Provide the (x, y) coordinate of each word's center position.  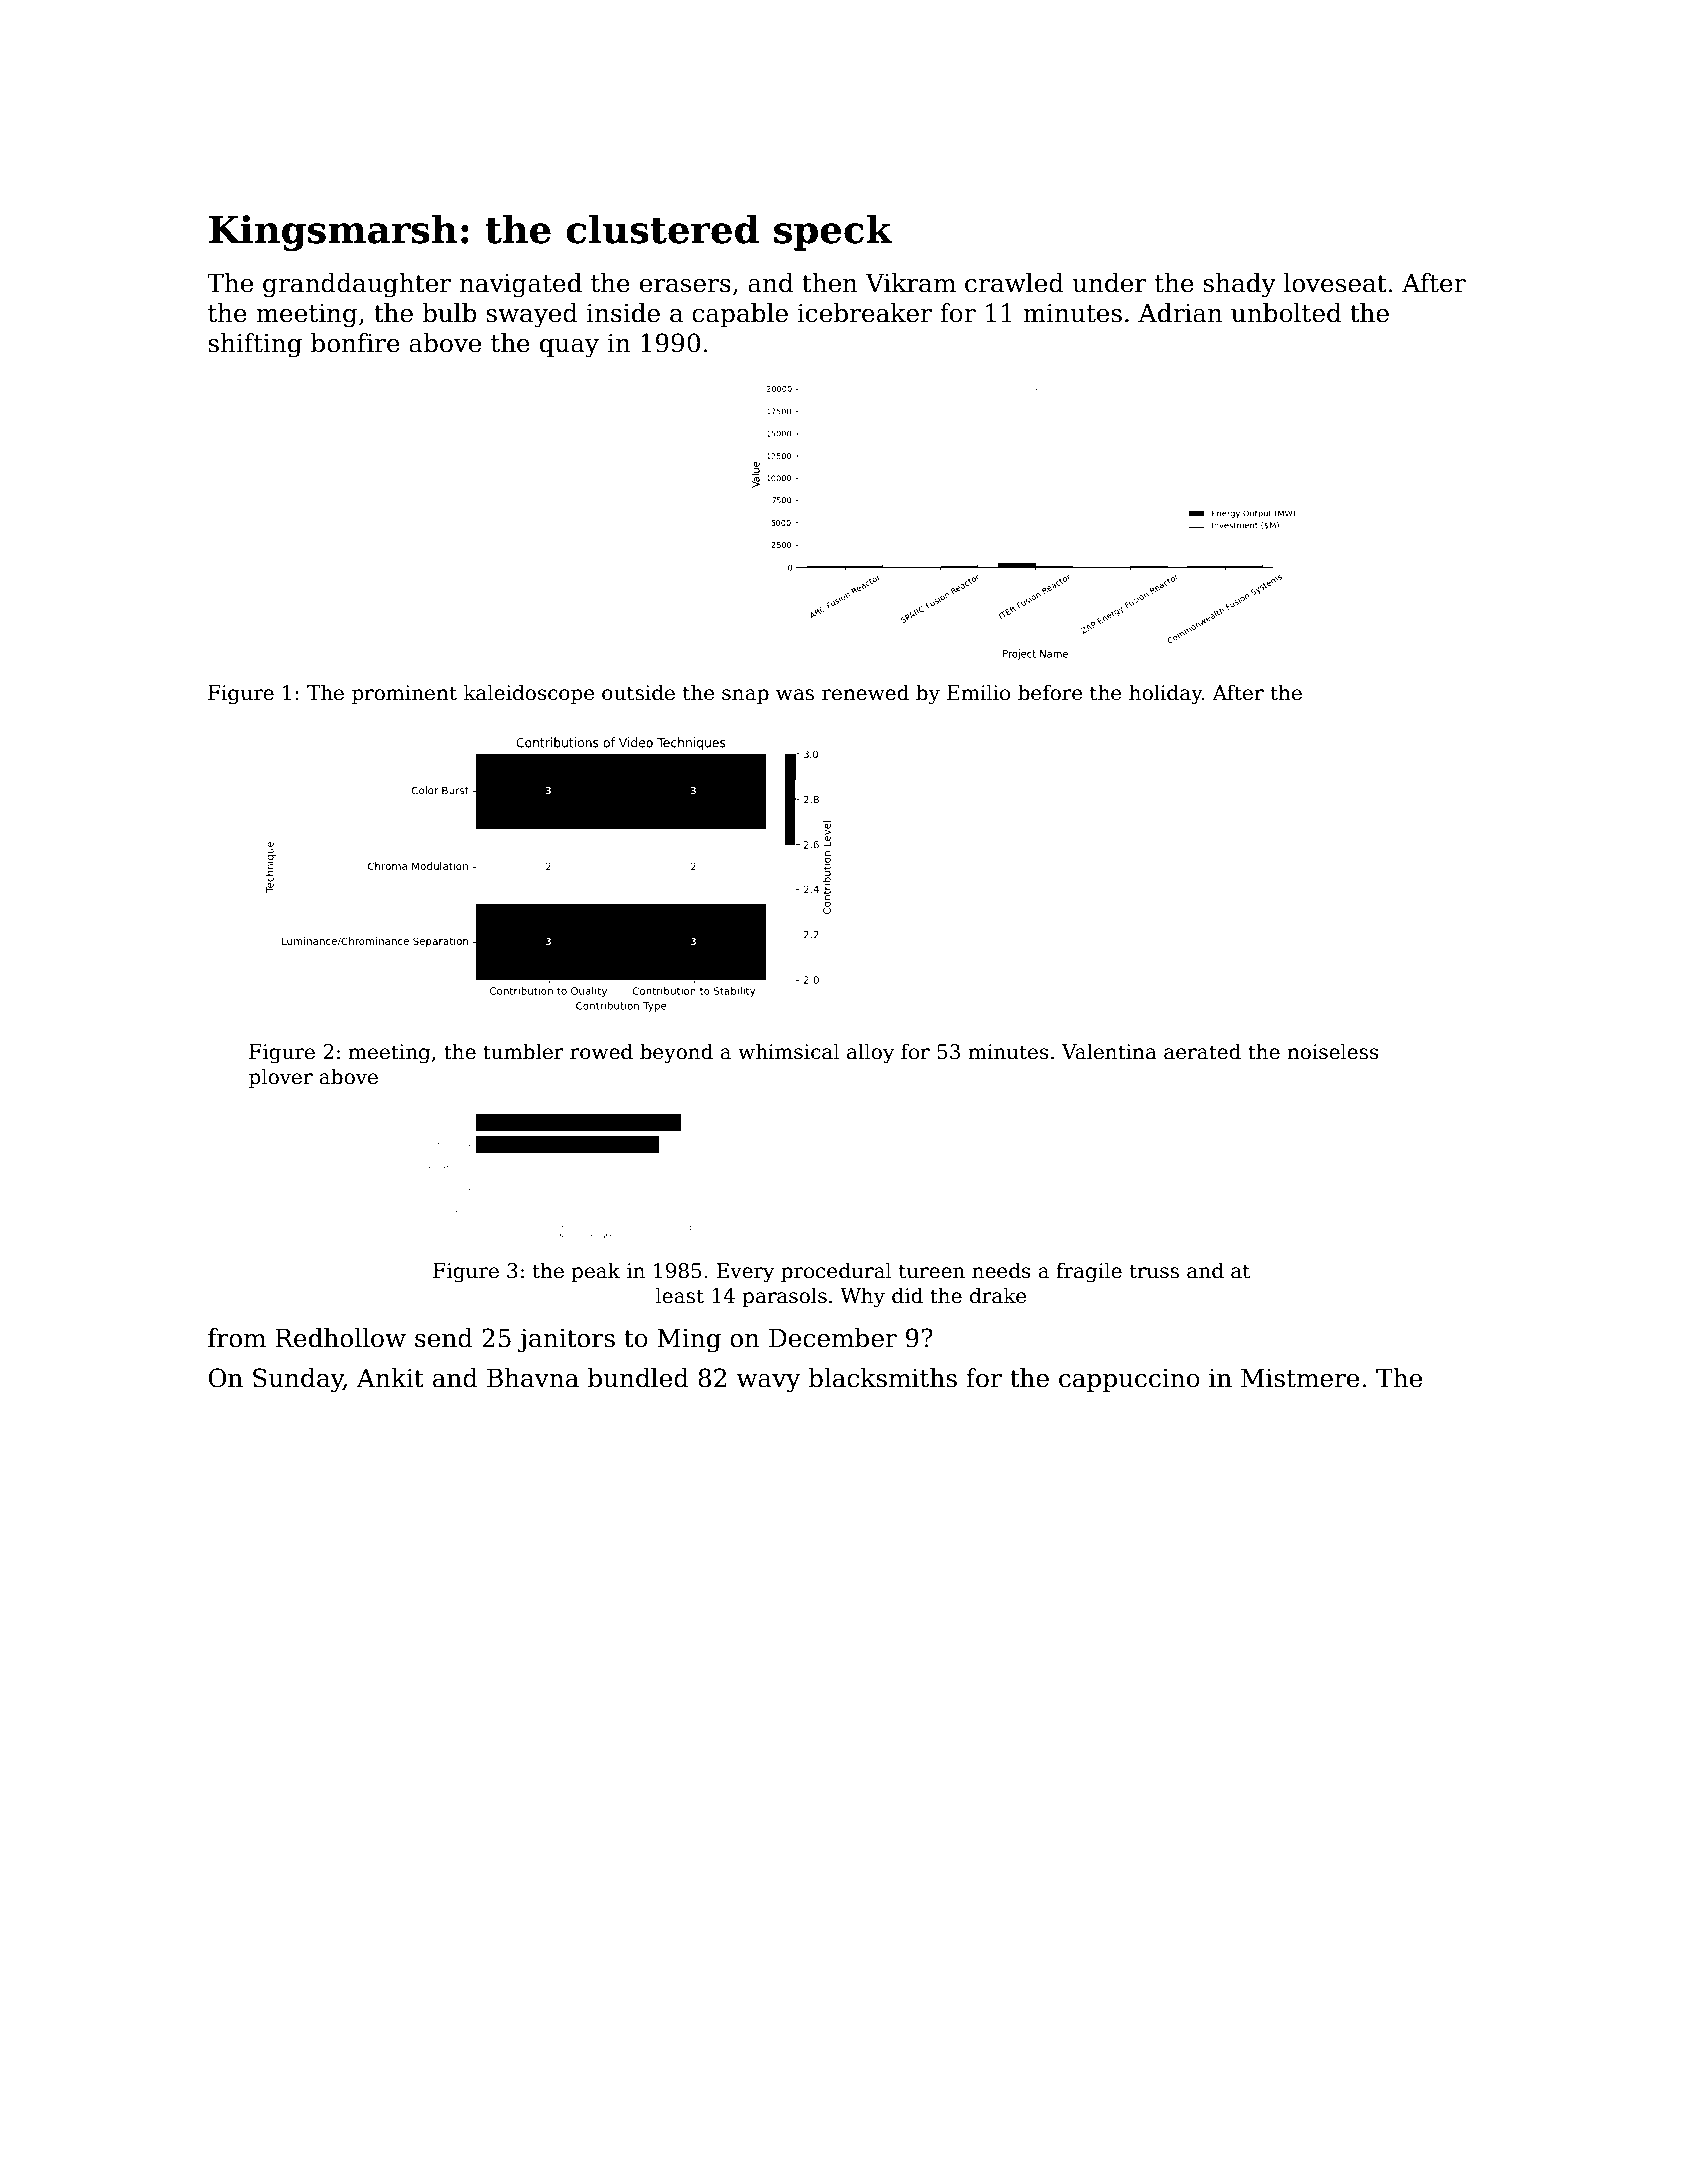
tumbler (523, 1051)
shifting (255, 345)
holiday (1165, 694)
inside (623, 313)
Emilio (978, 692)
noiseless (1333, 1051)
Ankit (390, 1378)
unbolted (1286, 313)
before (1050, 692)
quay (569, 348)
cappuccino (1129, 1380)
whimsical (788, 1051)
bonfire (355, 343)
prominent (404, 694)
